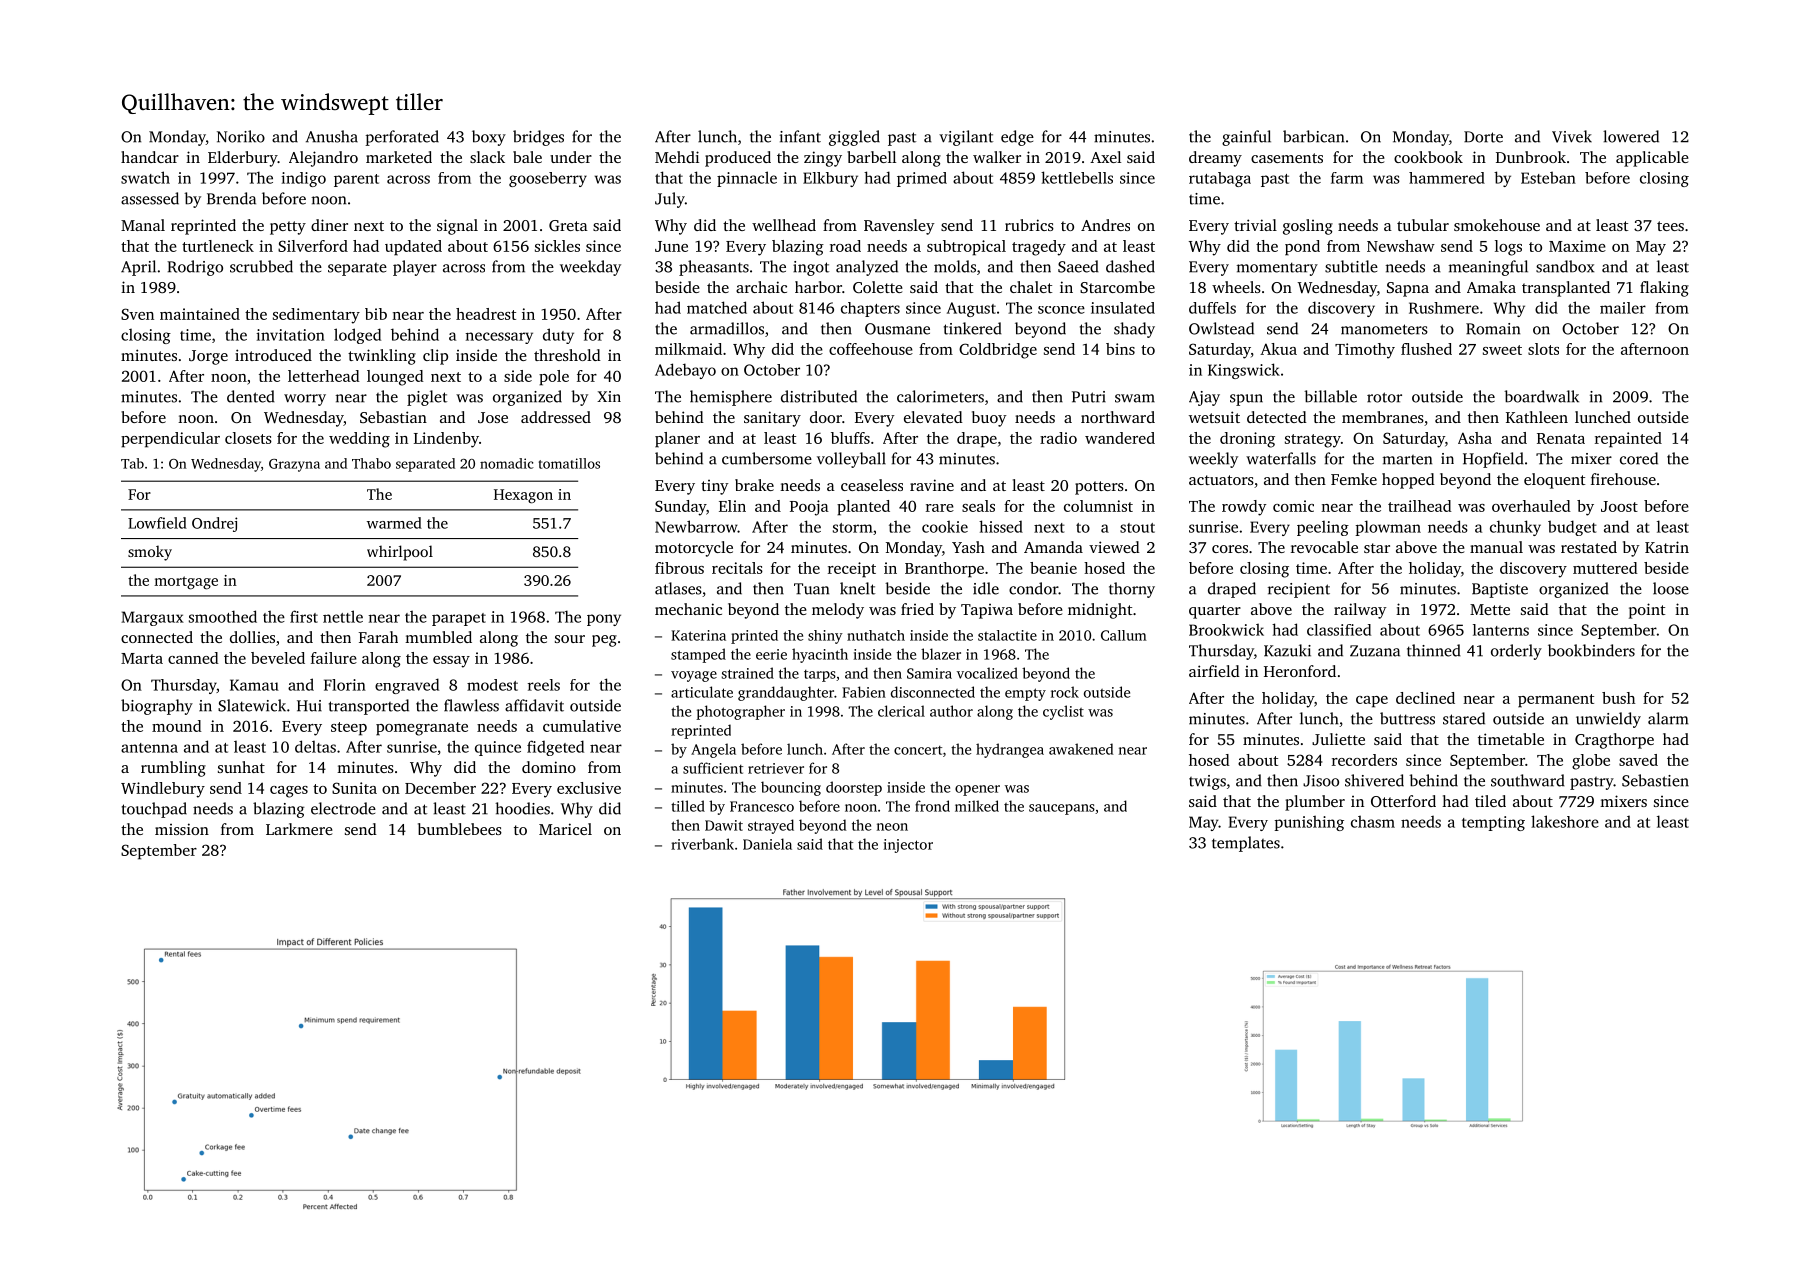  What do you see at coordinates (1401, 246) in the screenshot?
I see `Newshaw` at bounding box center [1401, 246].
